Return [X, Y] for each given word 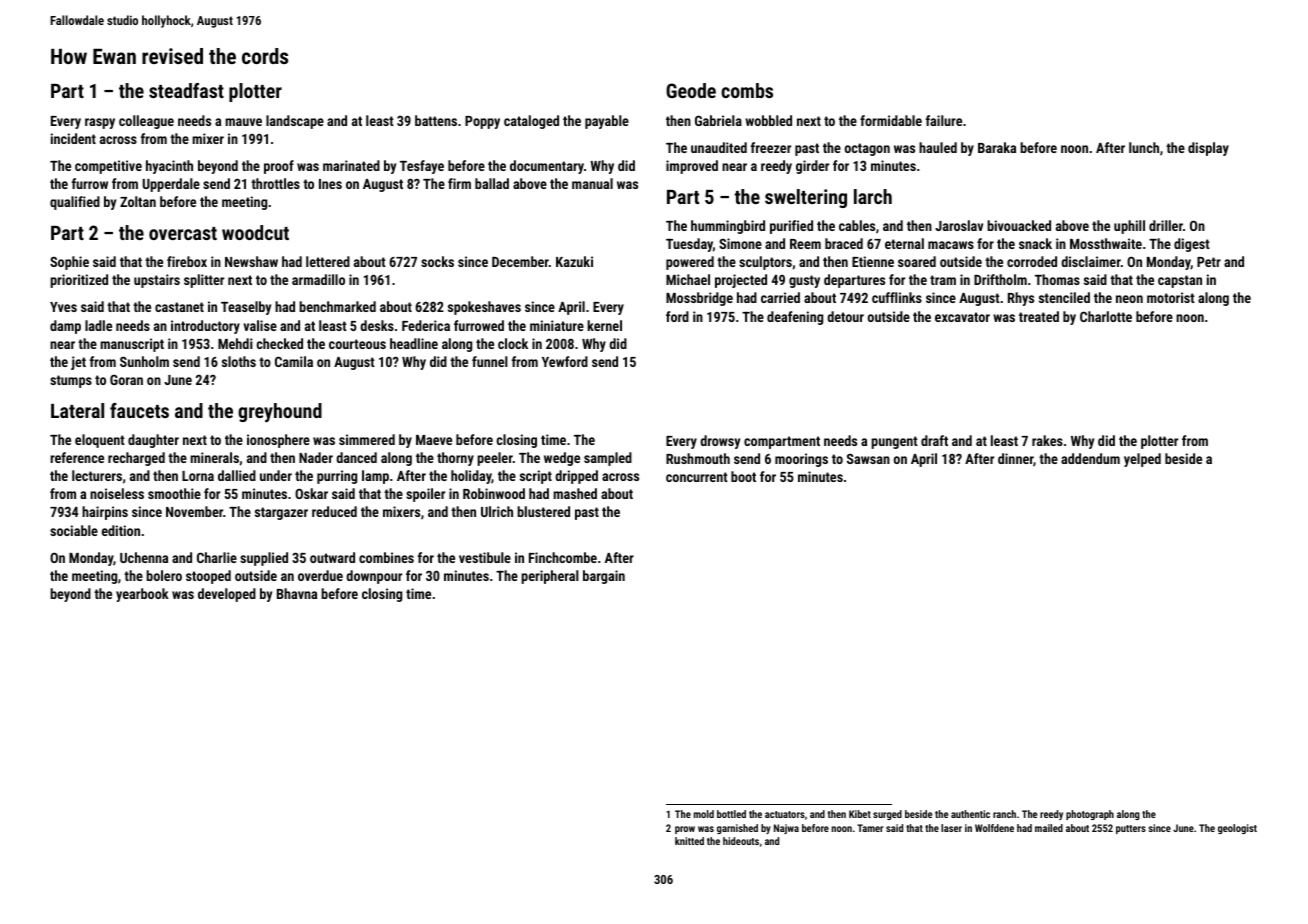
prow [685, 830]
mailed [1049, 828]
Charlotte [1106, 316]
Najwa [786, 829]
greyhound [280, 413]
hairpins [105, 513]
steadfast [186, 90]
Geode [691, 90]
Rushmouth [698, 458]
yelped [1142, 460]
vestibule [485, 557]
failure [944, 120]
